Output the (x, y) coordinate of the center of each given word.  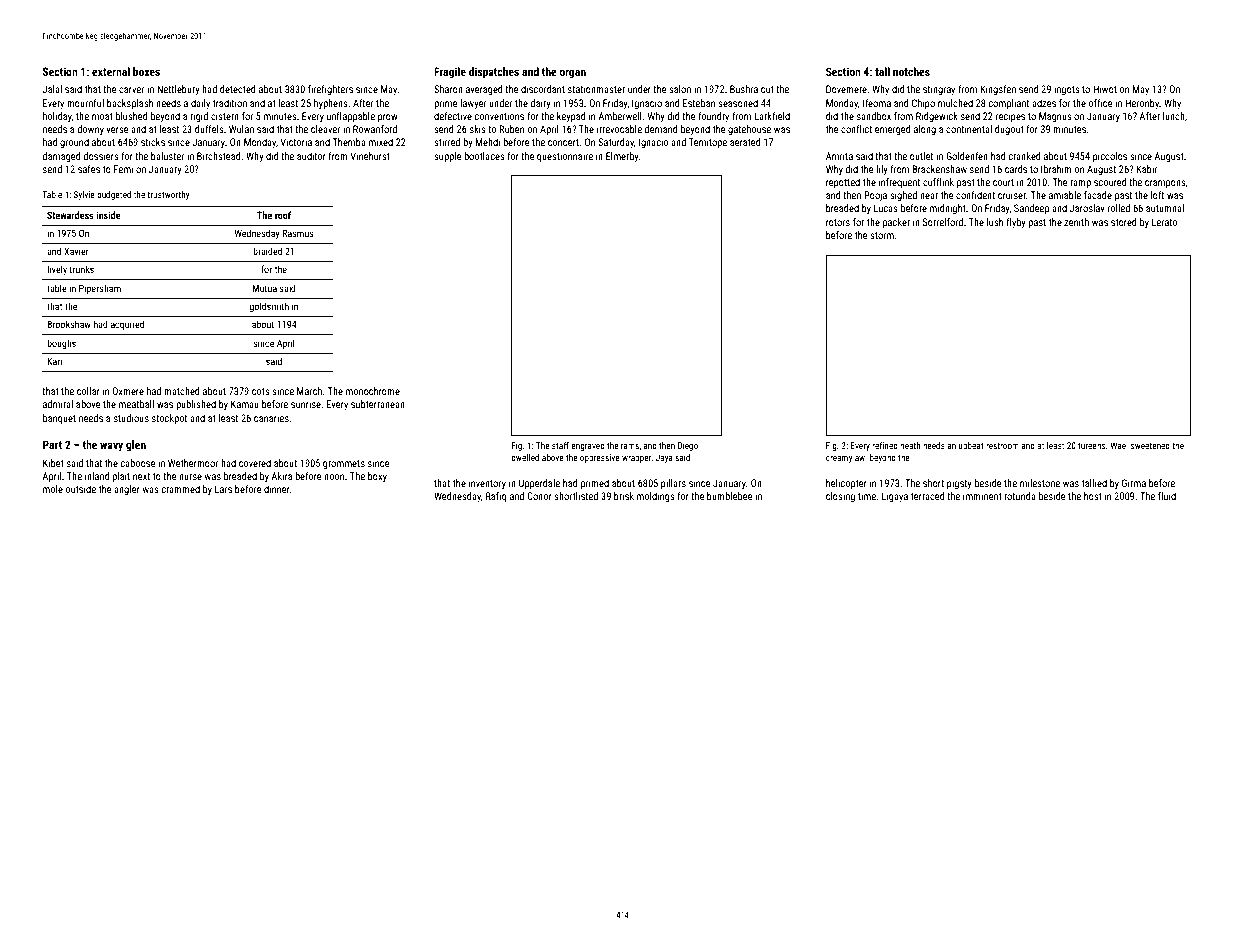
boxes (146, 71)
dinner (277, 489)
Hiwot (1105, 89)
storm (882, 235)
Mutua (264, 288)
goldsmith (269, 307)
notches (911, 71)
